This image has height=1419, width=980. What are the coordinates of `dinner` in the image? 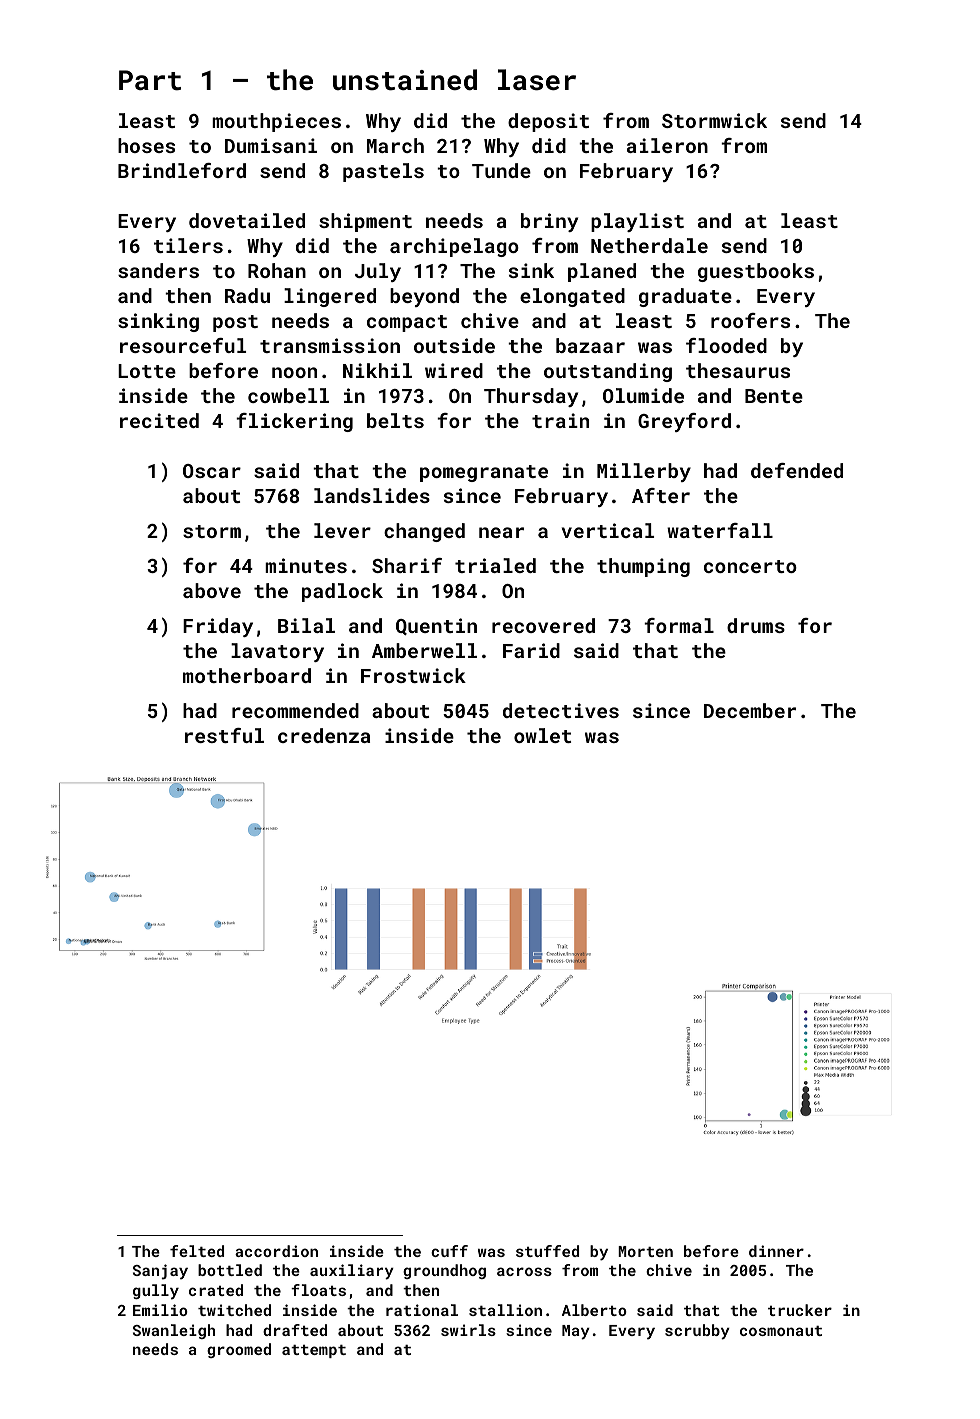 It's located at (776, 1251).
